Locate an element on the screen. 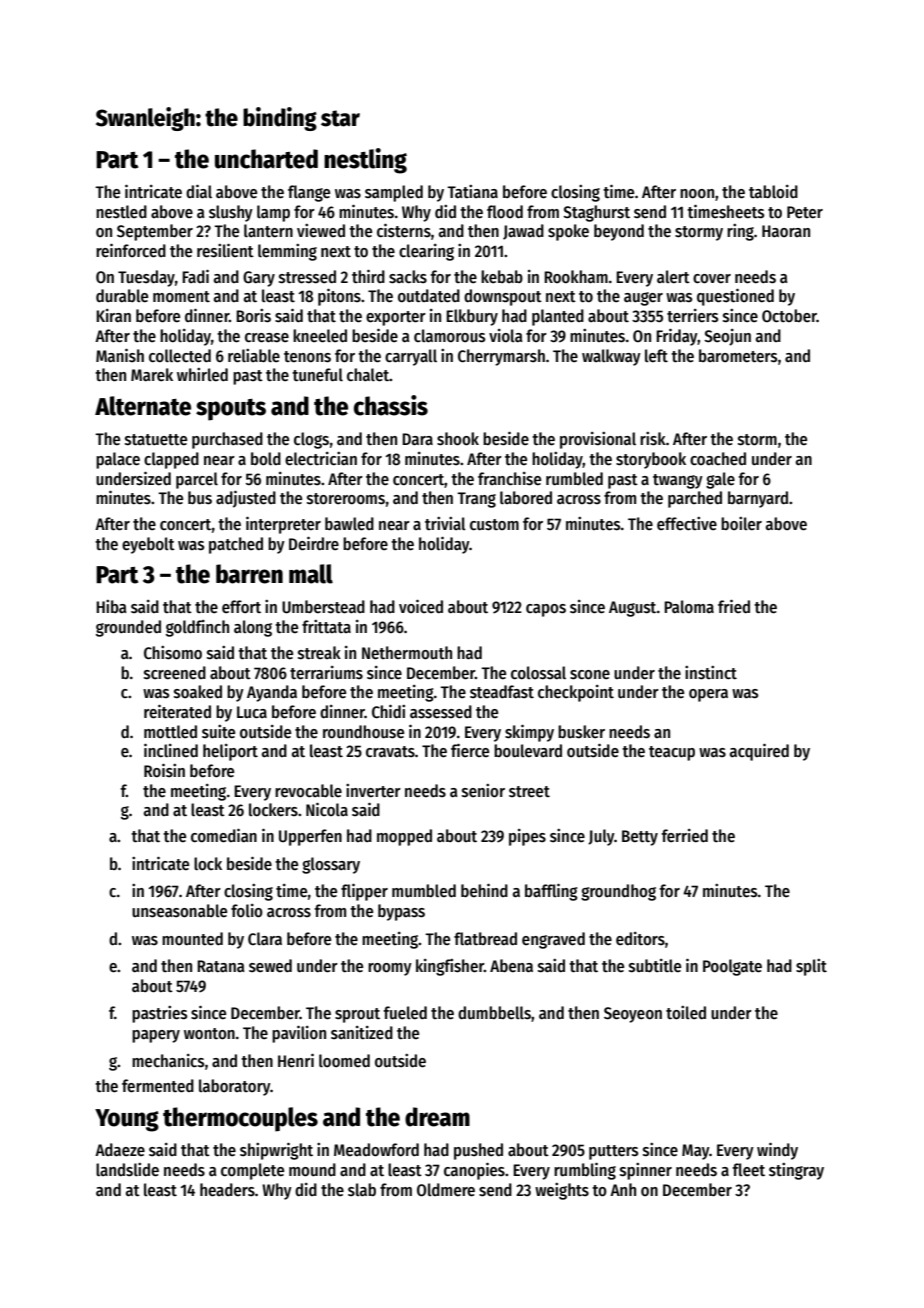 Image resolution: width=924 pixels, height=1308 pixels. kneeled is located at coordinates (320, 336).
